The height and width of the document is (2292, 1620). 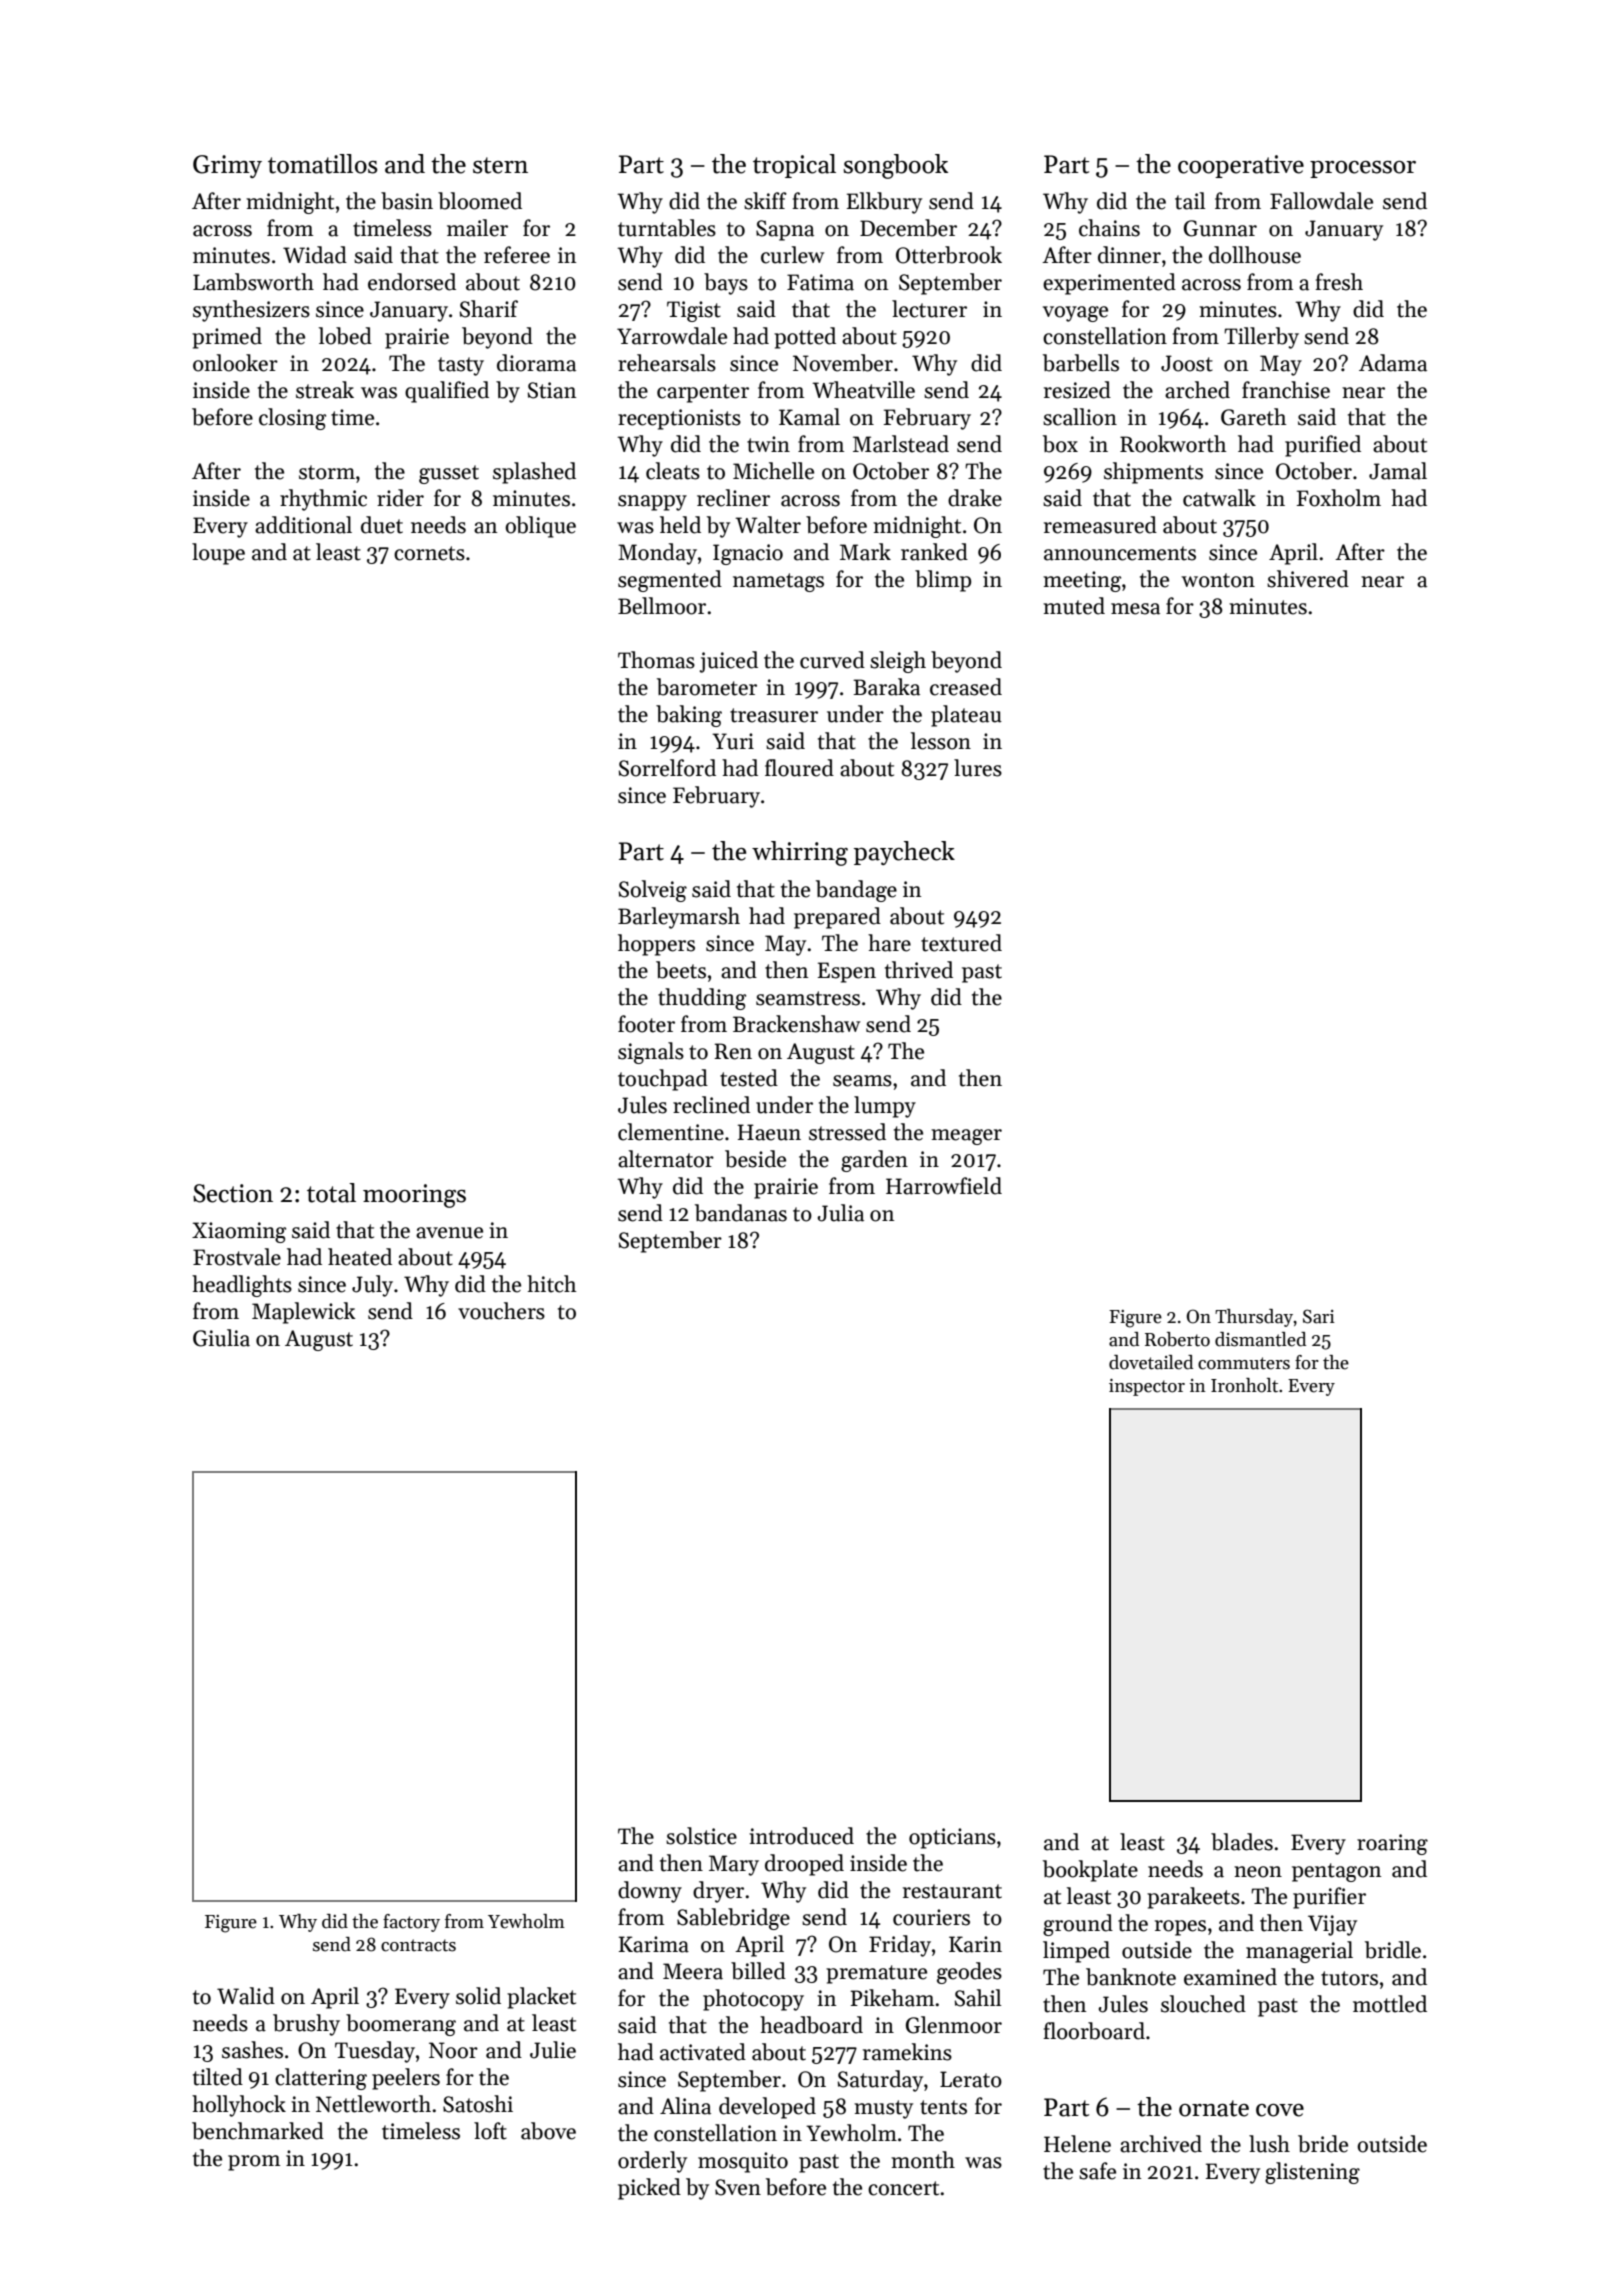 I want to click on solstice, so click(x=701, y=1836).
